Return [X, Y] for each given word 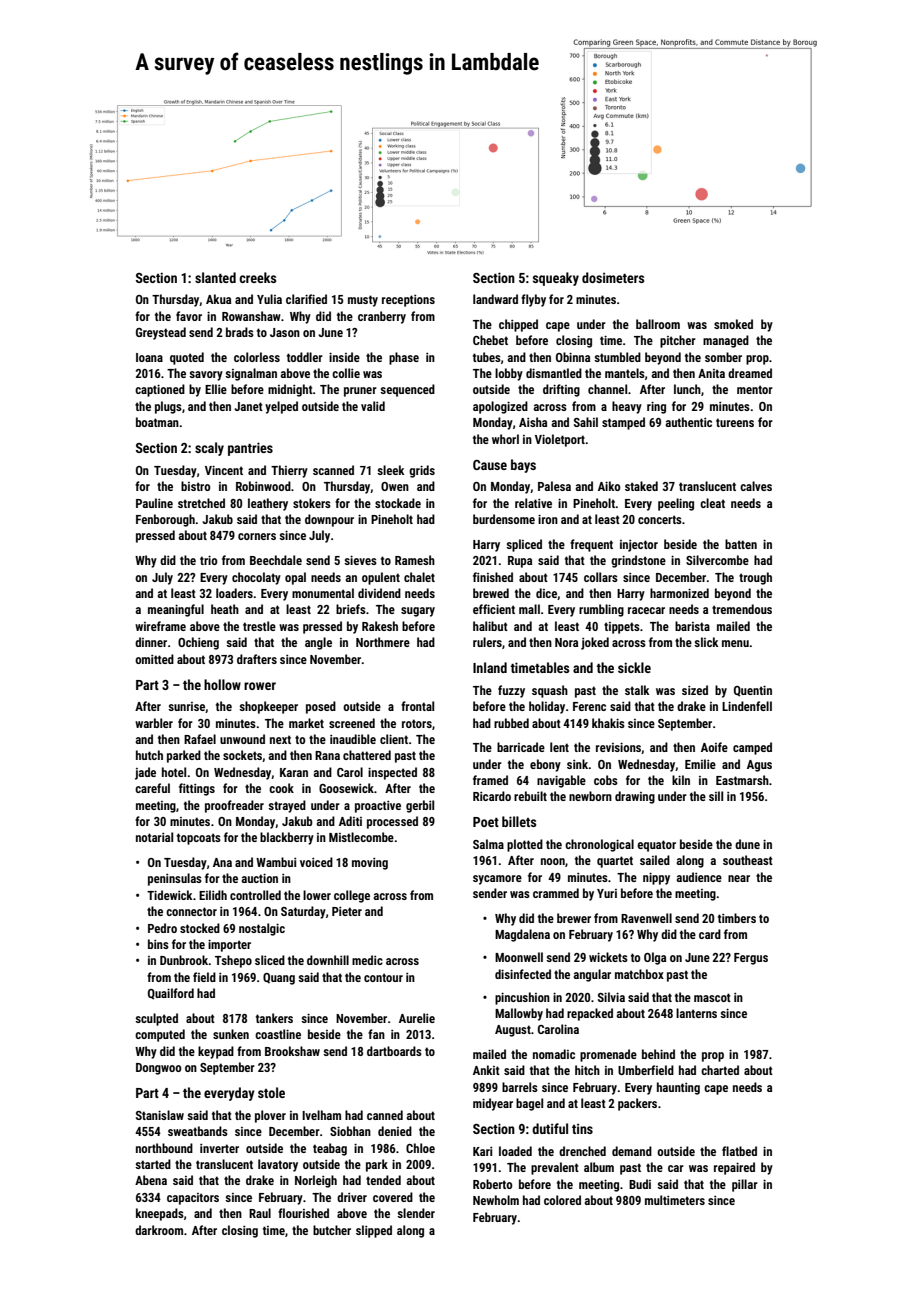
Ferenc [589, 706]
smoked [733, 324]
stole [271, 1092]
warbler [154, 723]
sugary [418, 612]
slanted [215, 277]
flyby [533, 300]
